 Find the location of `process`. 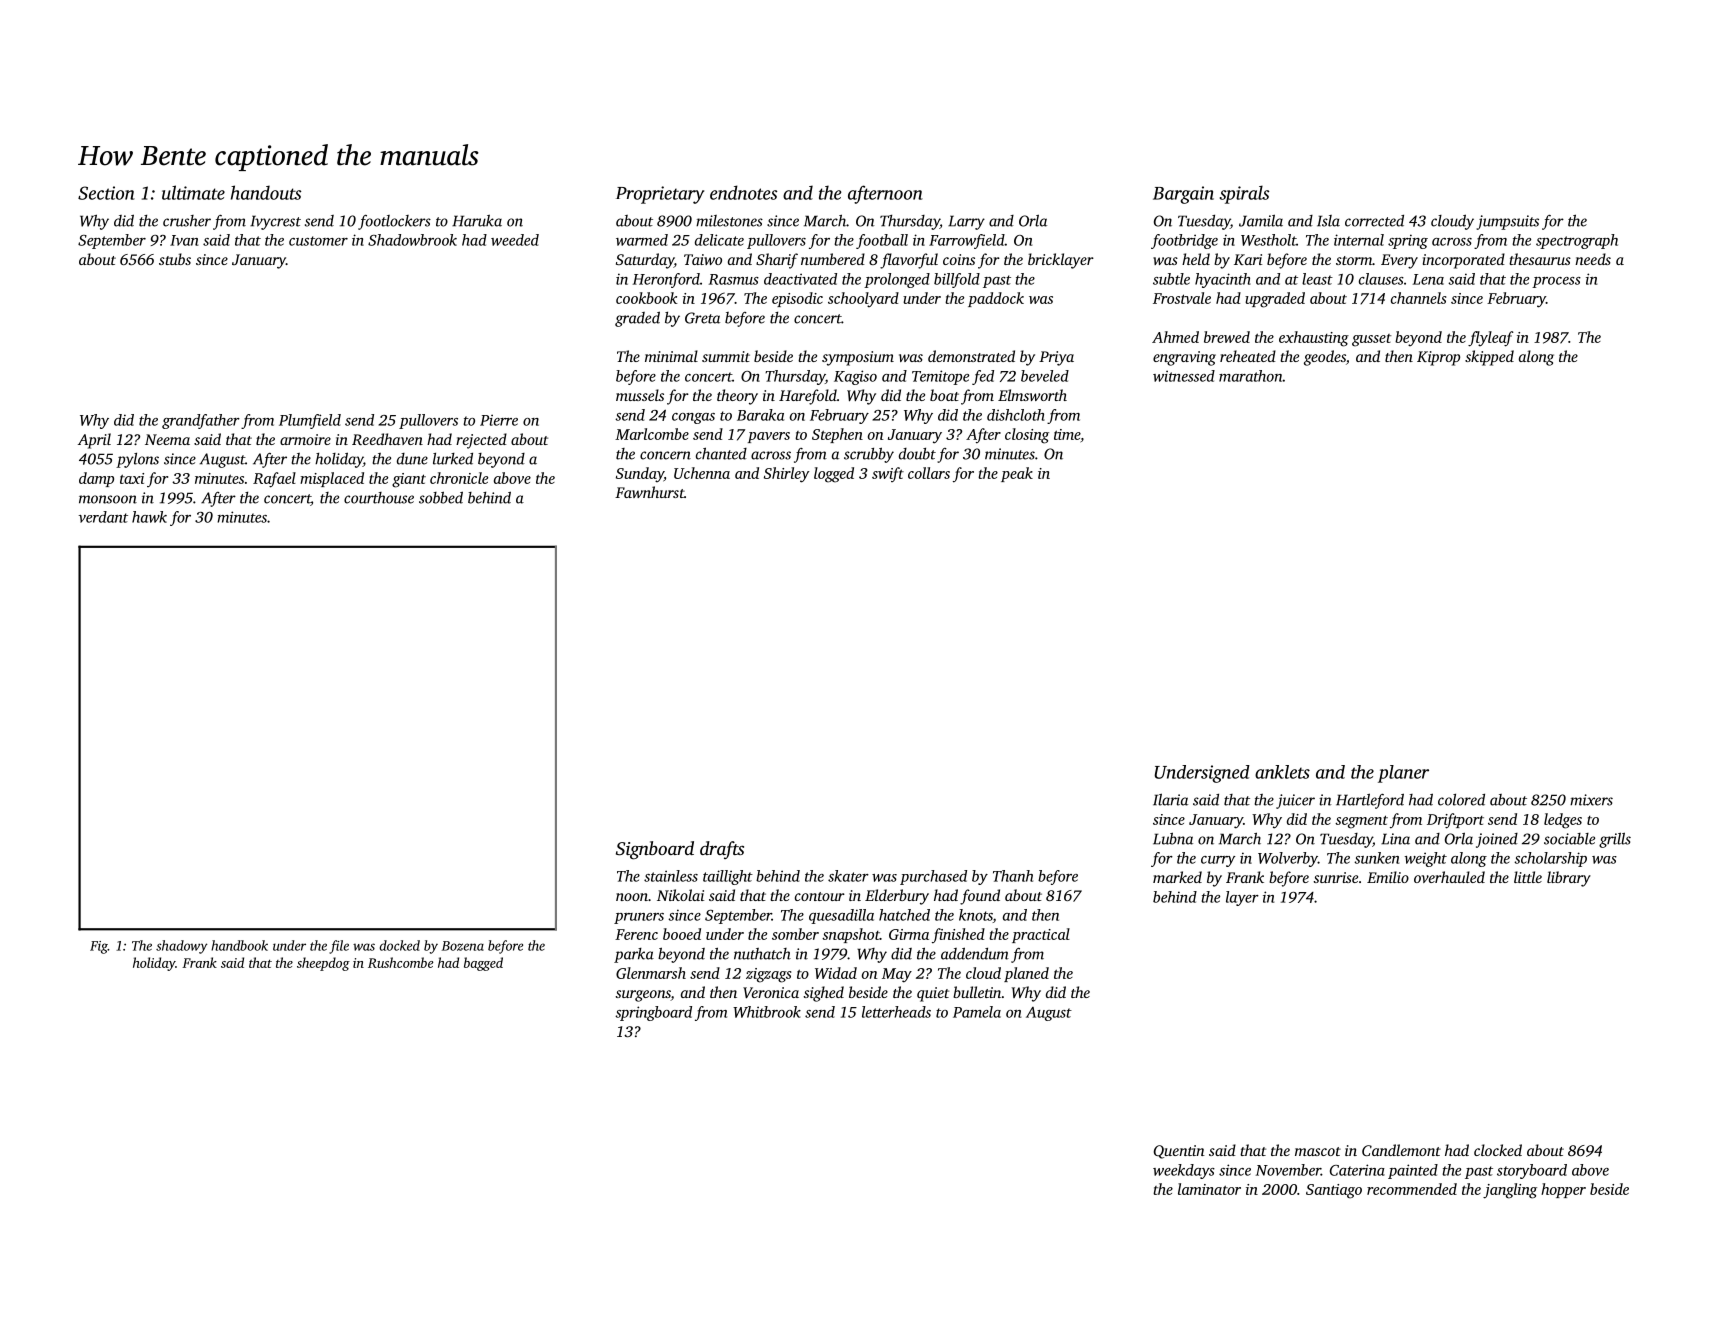

process is located at coordinates (1556, 282).
